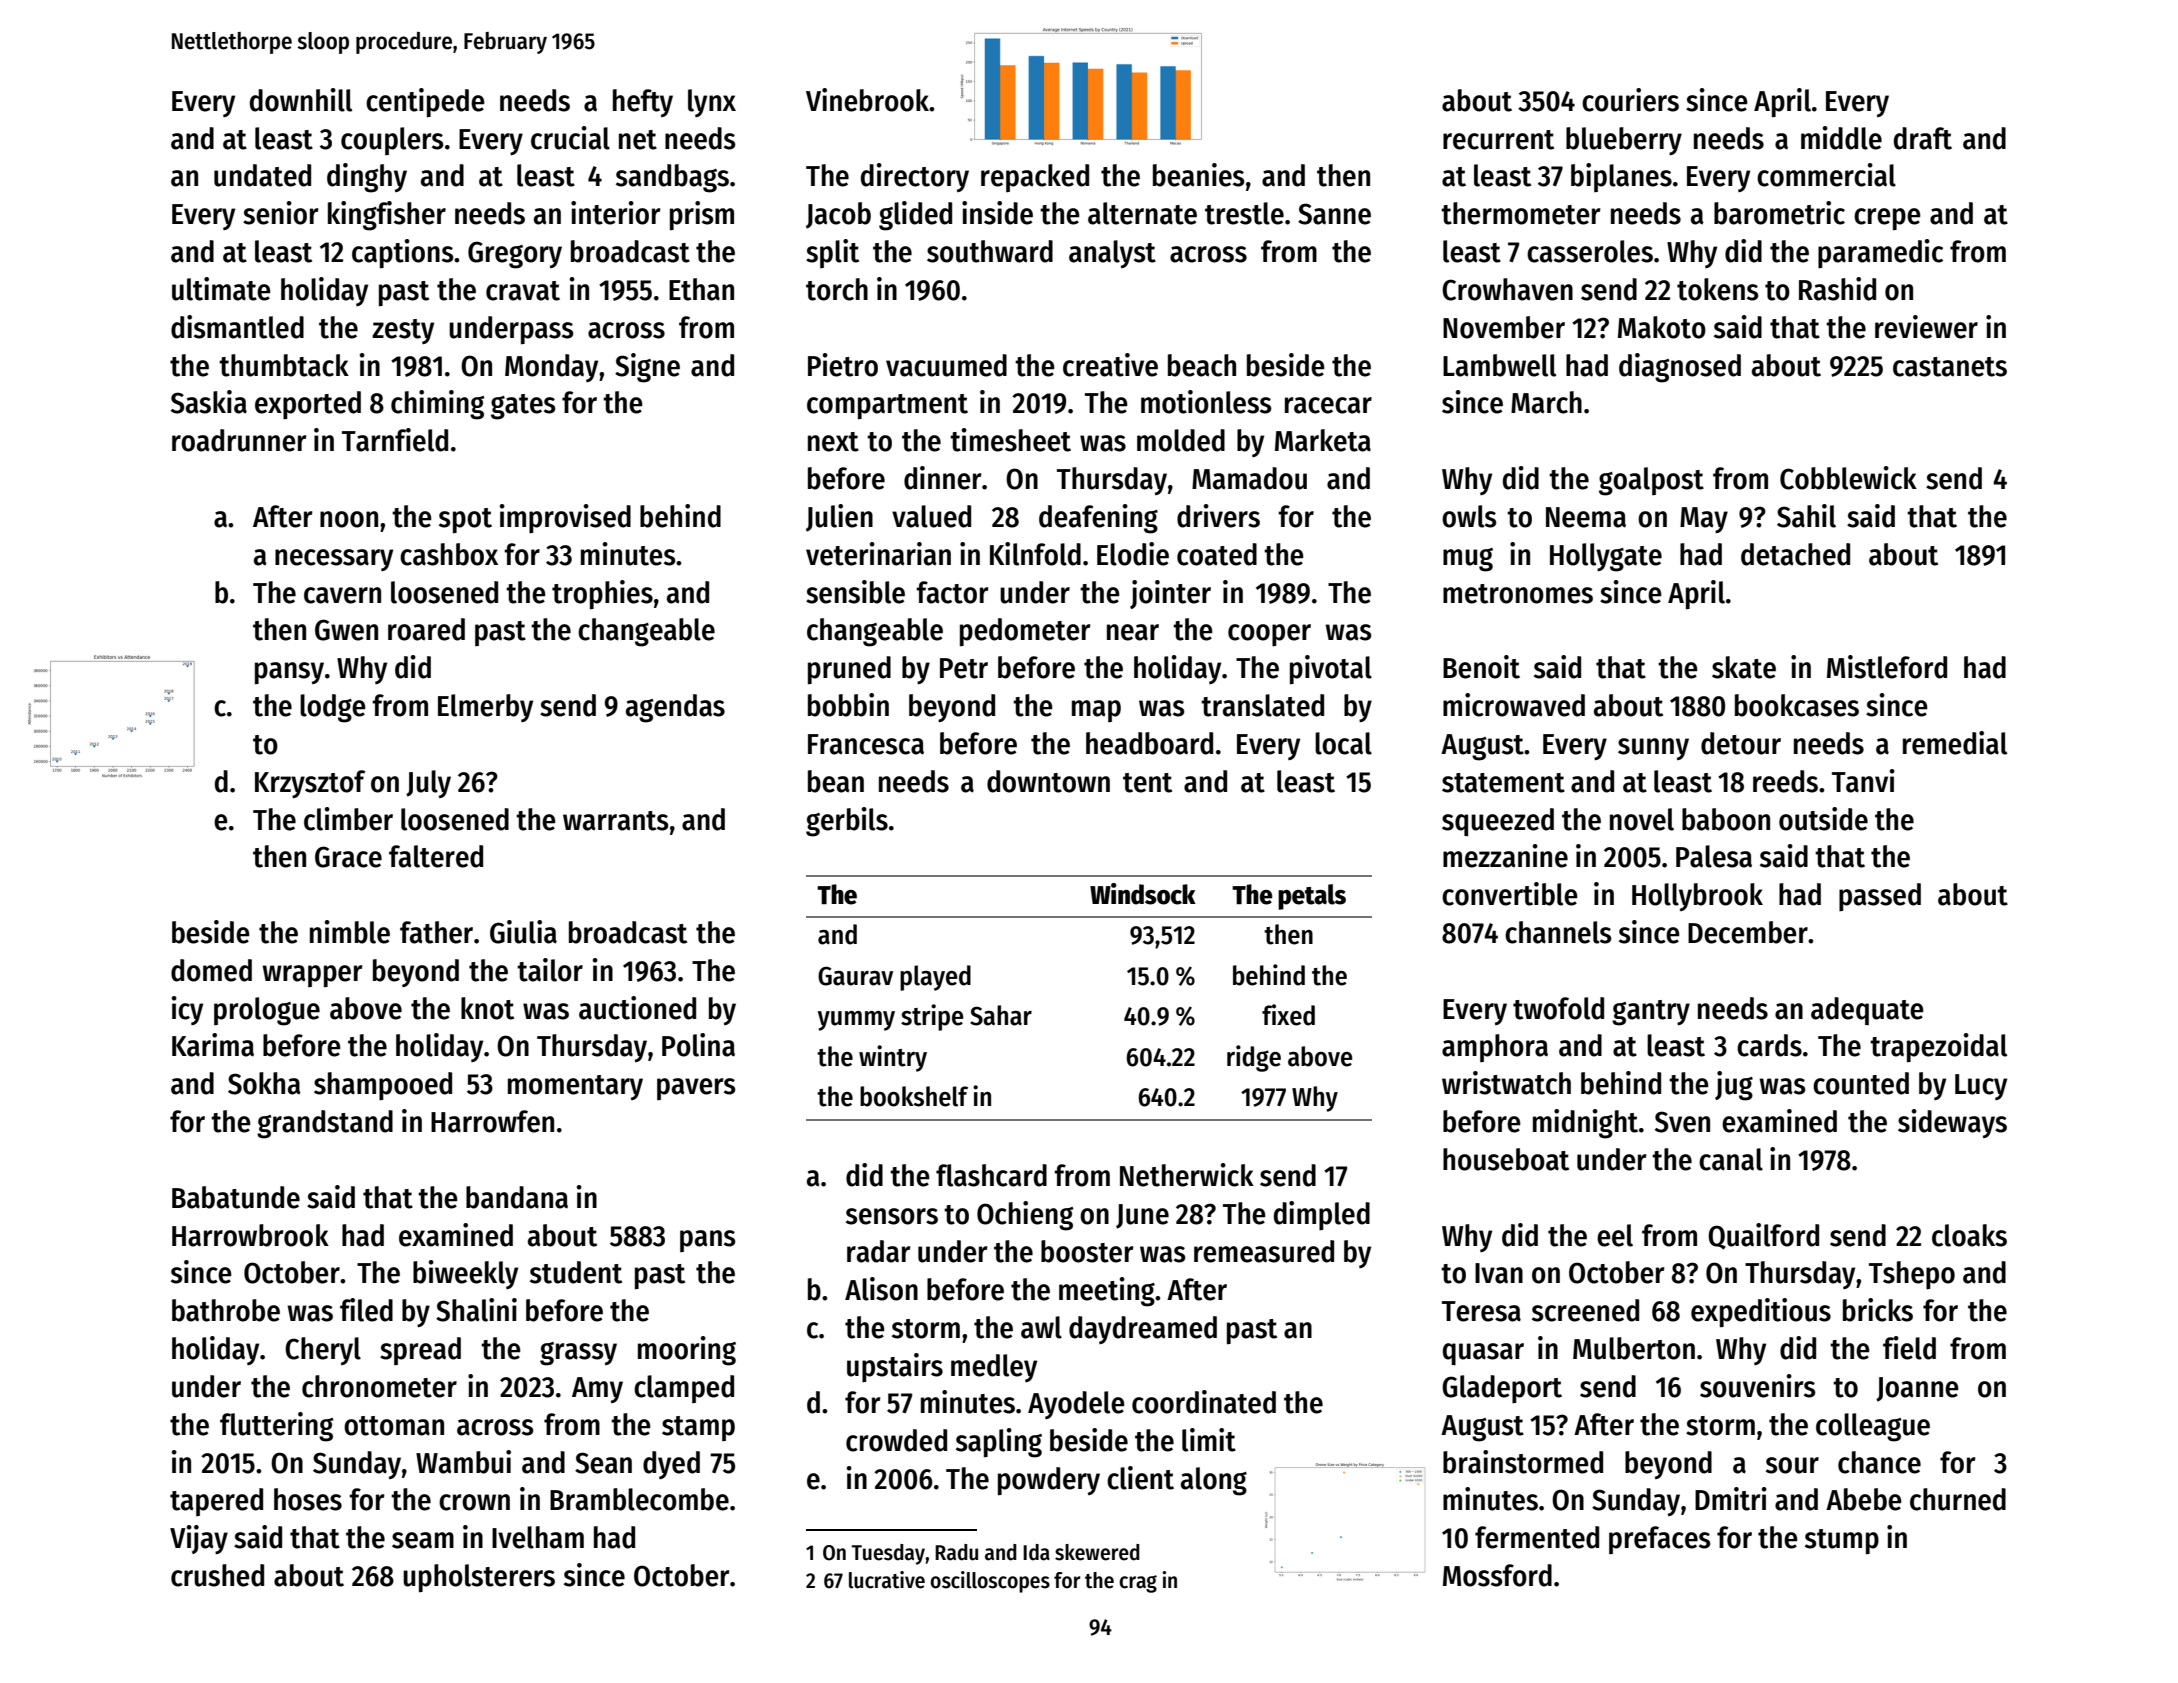 The width and height of the screenshot is (2178, 1683). I want to click on Joanne, so click(1917, 1389).
